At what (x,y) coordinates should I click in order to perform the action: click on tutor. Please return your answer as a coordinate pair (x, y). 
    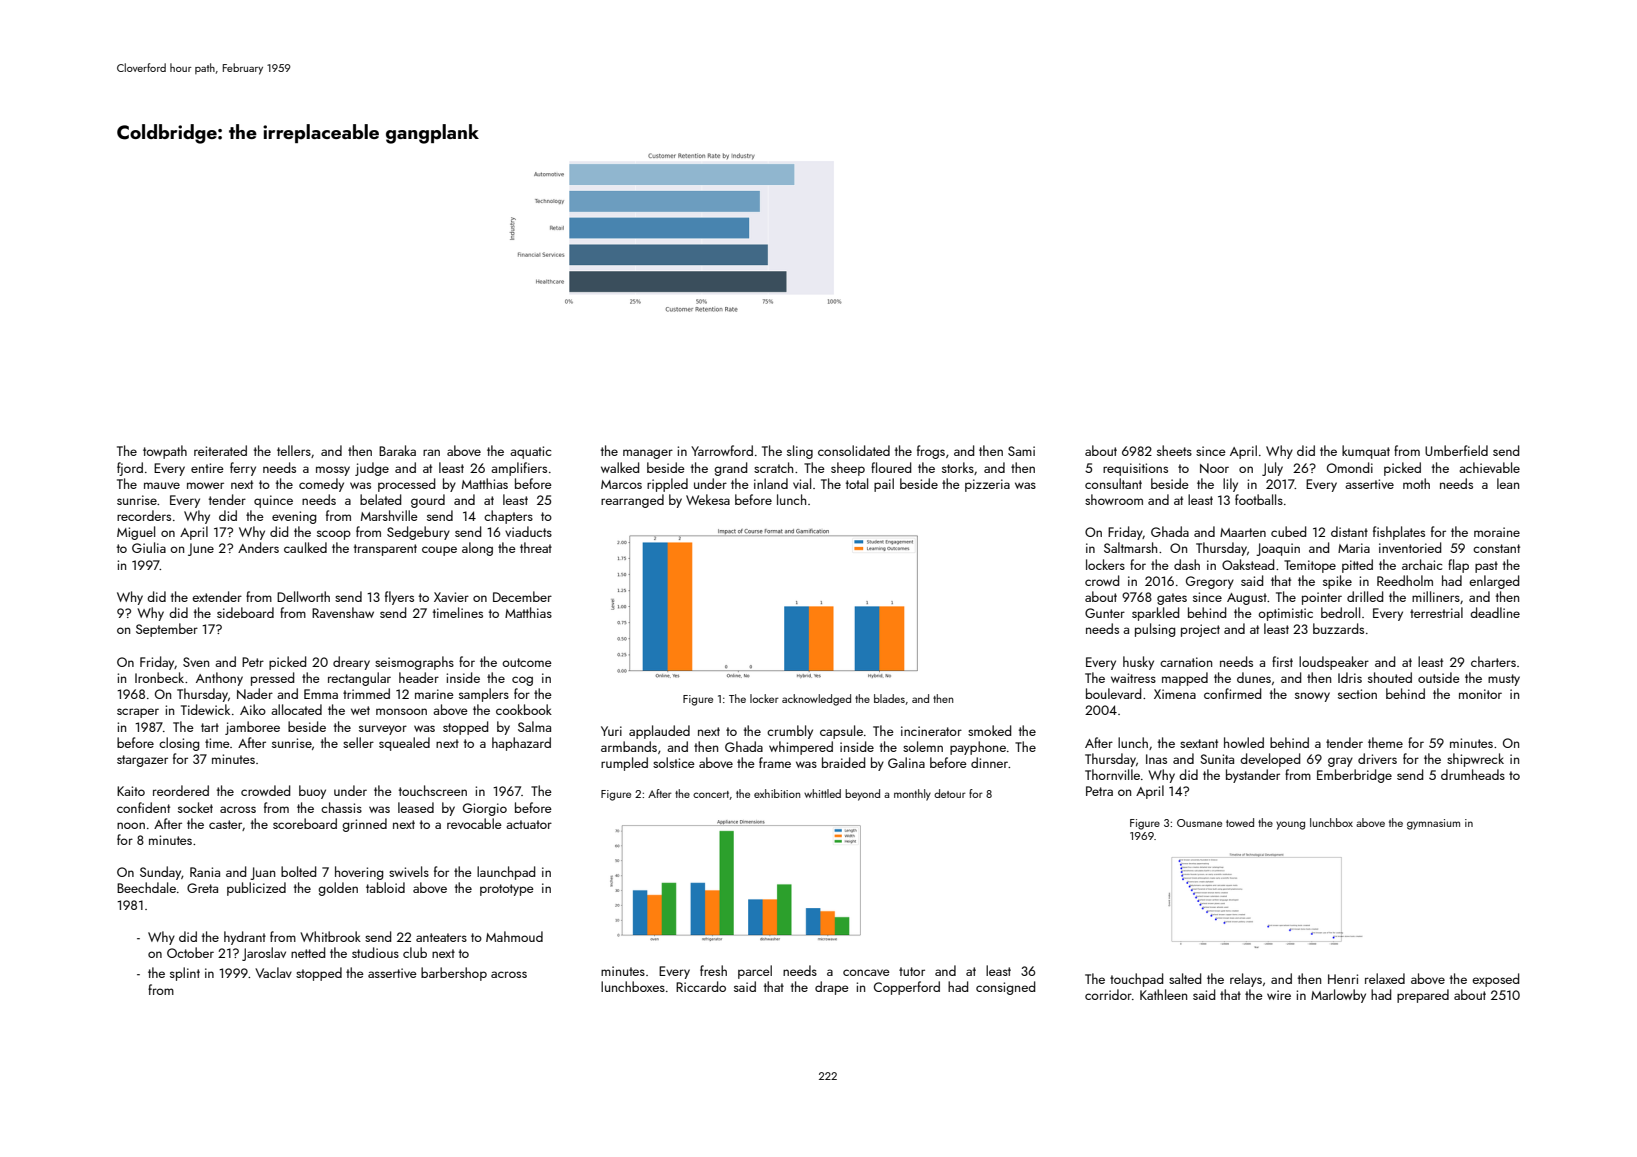
    Looking at the image, I should click on (912, 971).
